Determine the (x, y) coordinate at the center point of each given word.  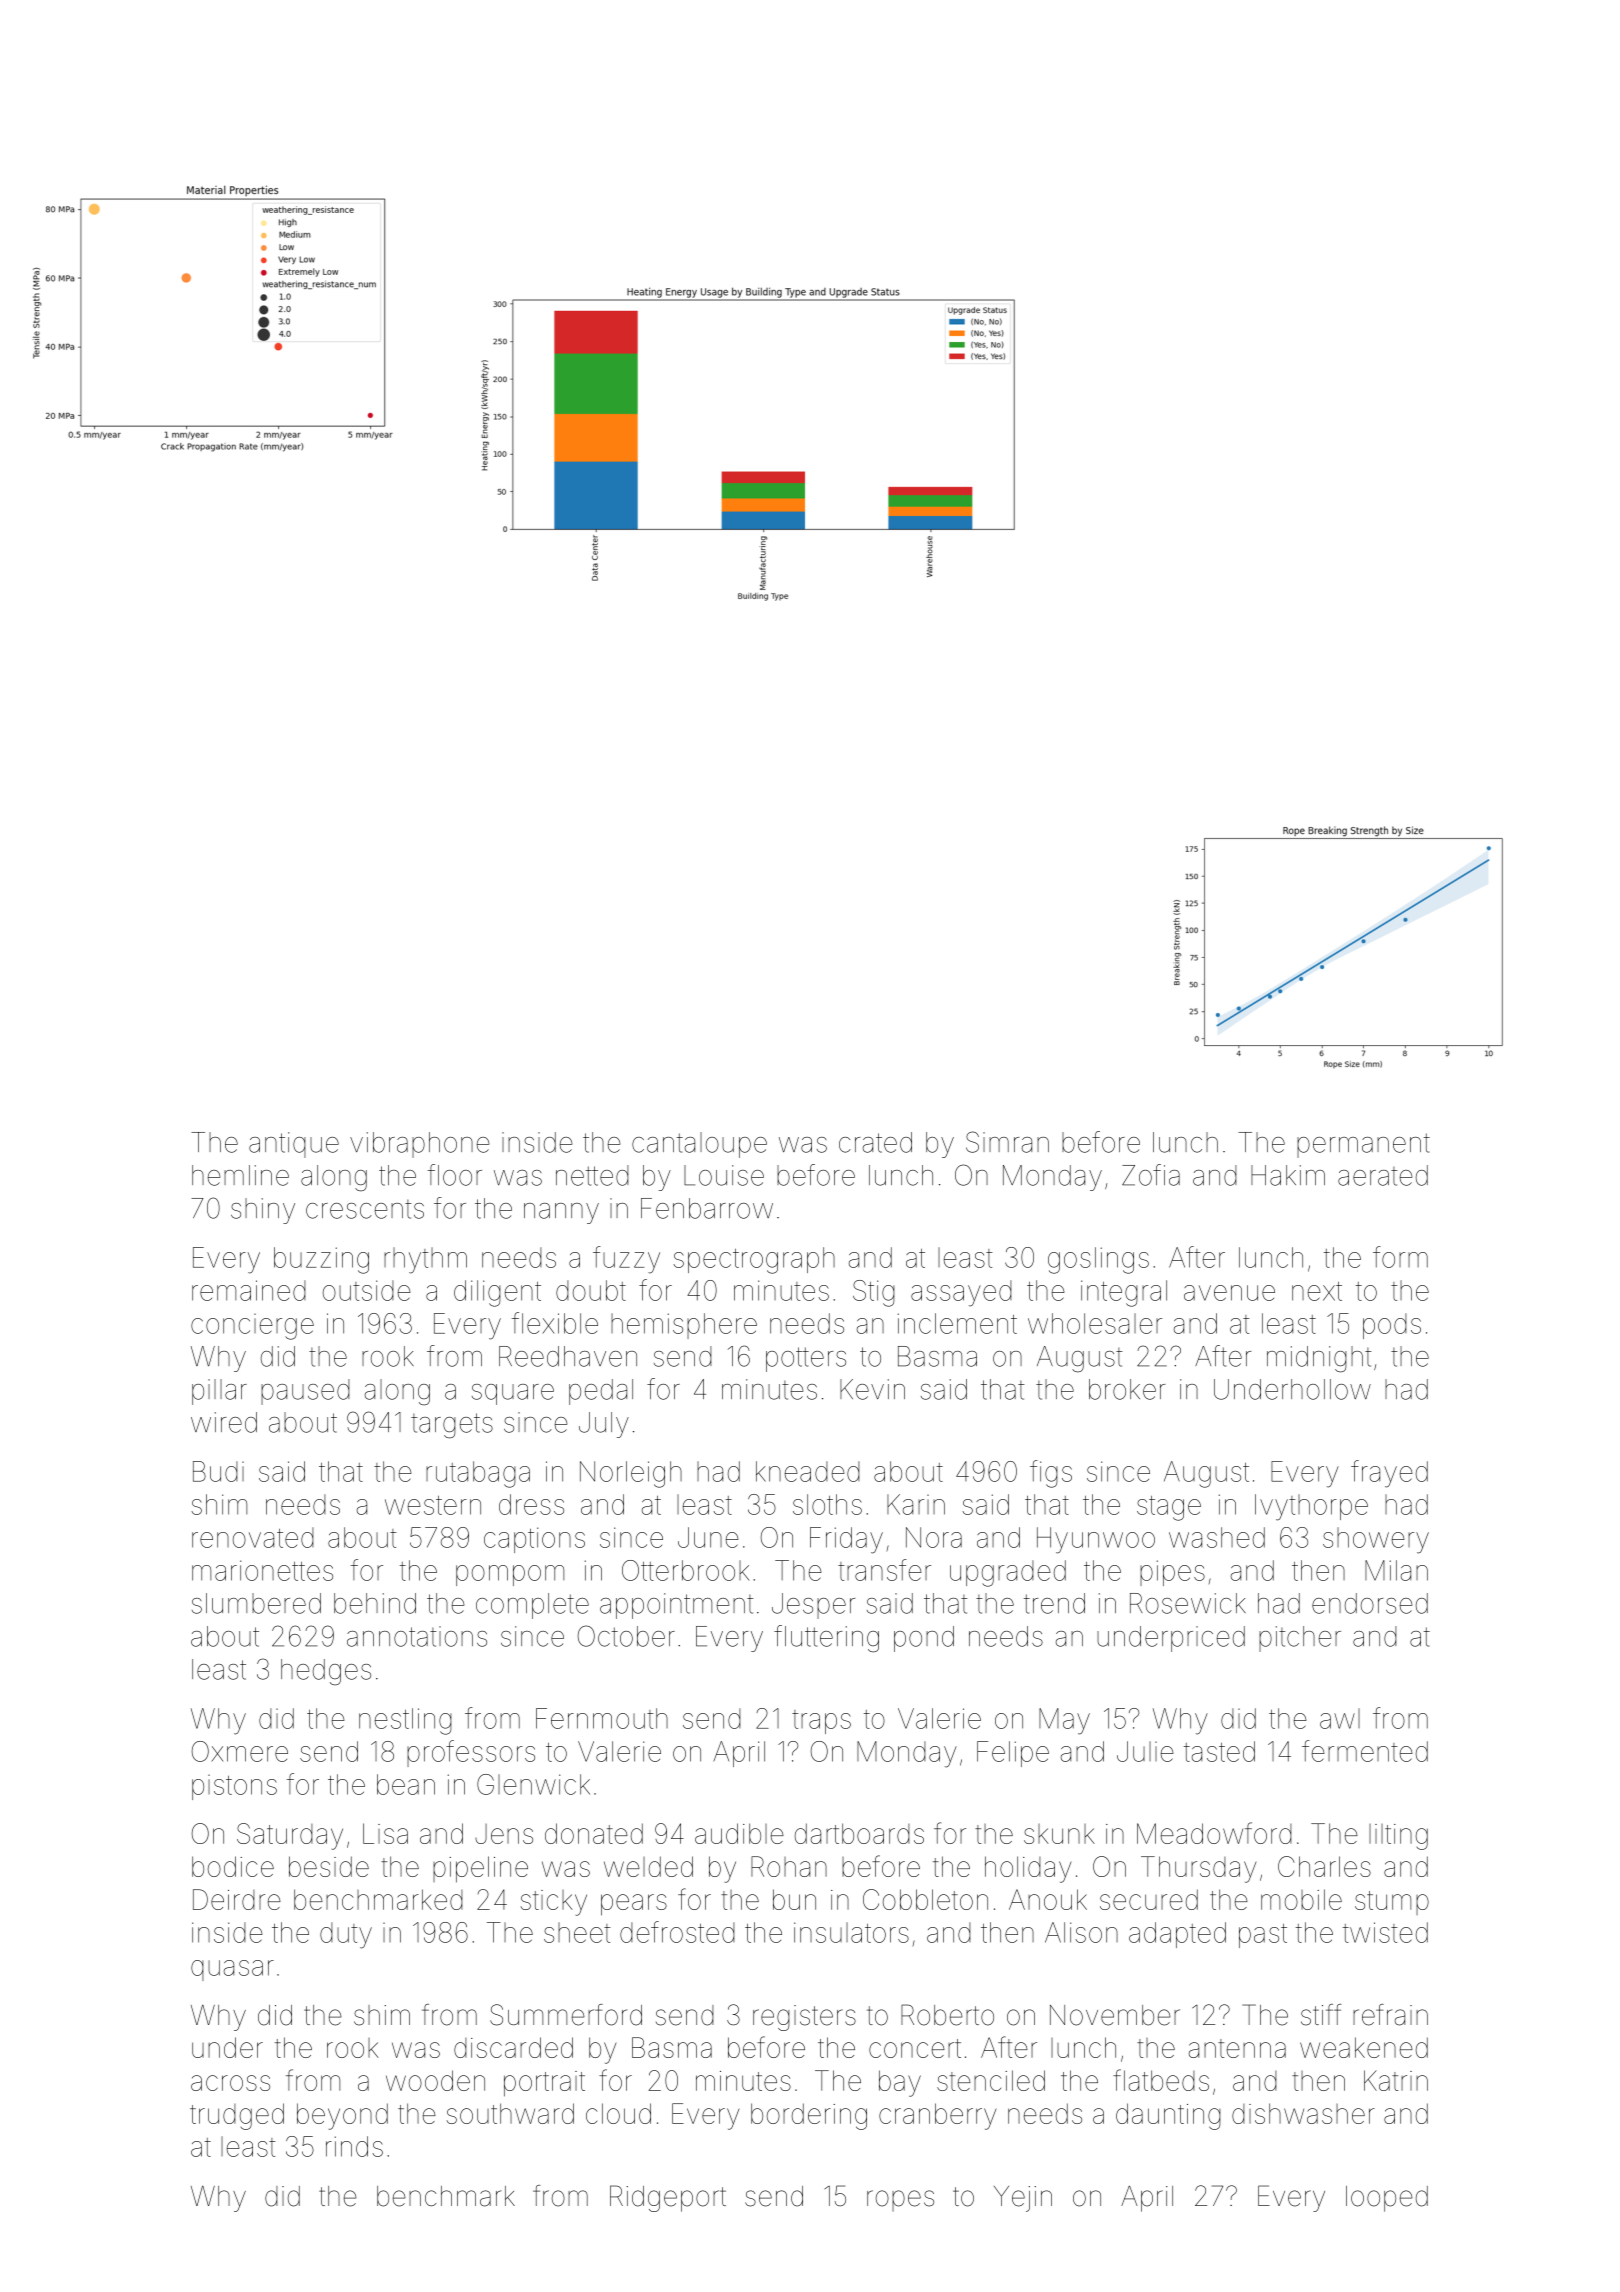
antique (294, 1145)
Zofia (1151, 1175)
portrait (544, 2084)
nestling (405, 1721)
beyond (342, 2116)
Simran (1007, 1142)
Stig (874, 1293)
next (1317, 1291)
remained (249, 1290)
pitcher (1300, 1639)
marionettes (262, 1570)
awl (1340, 1718)
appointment (677, 1606)
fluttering (826, 1639)
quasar (232, 1970)
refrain (1390, 2015)
